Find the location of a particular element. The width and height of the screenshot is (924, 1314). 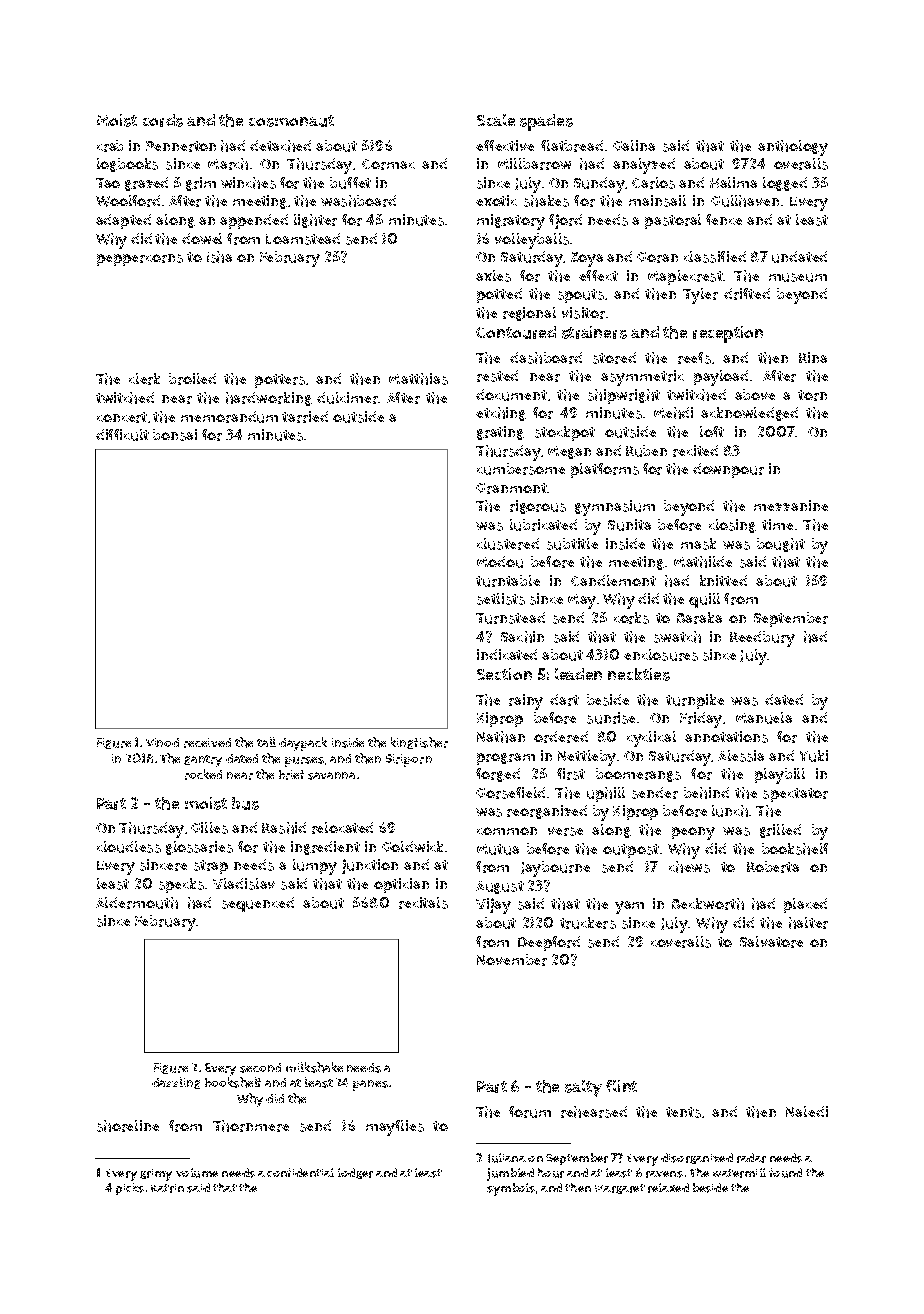

dazzling is located at coordinates (176, 1083).
